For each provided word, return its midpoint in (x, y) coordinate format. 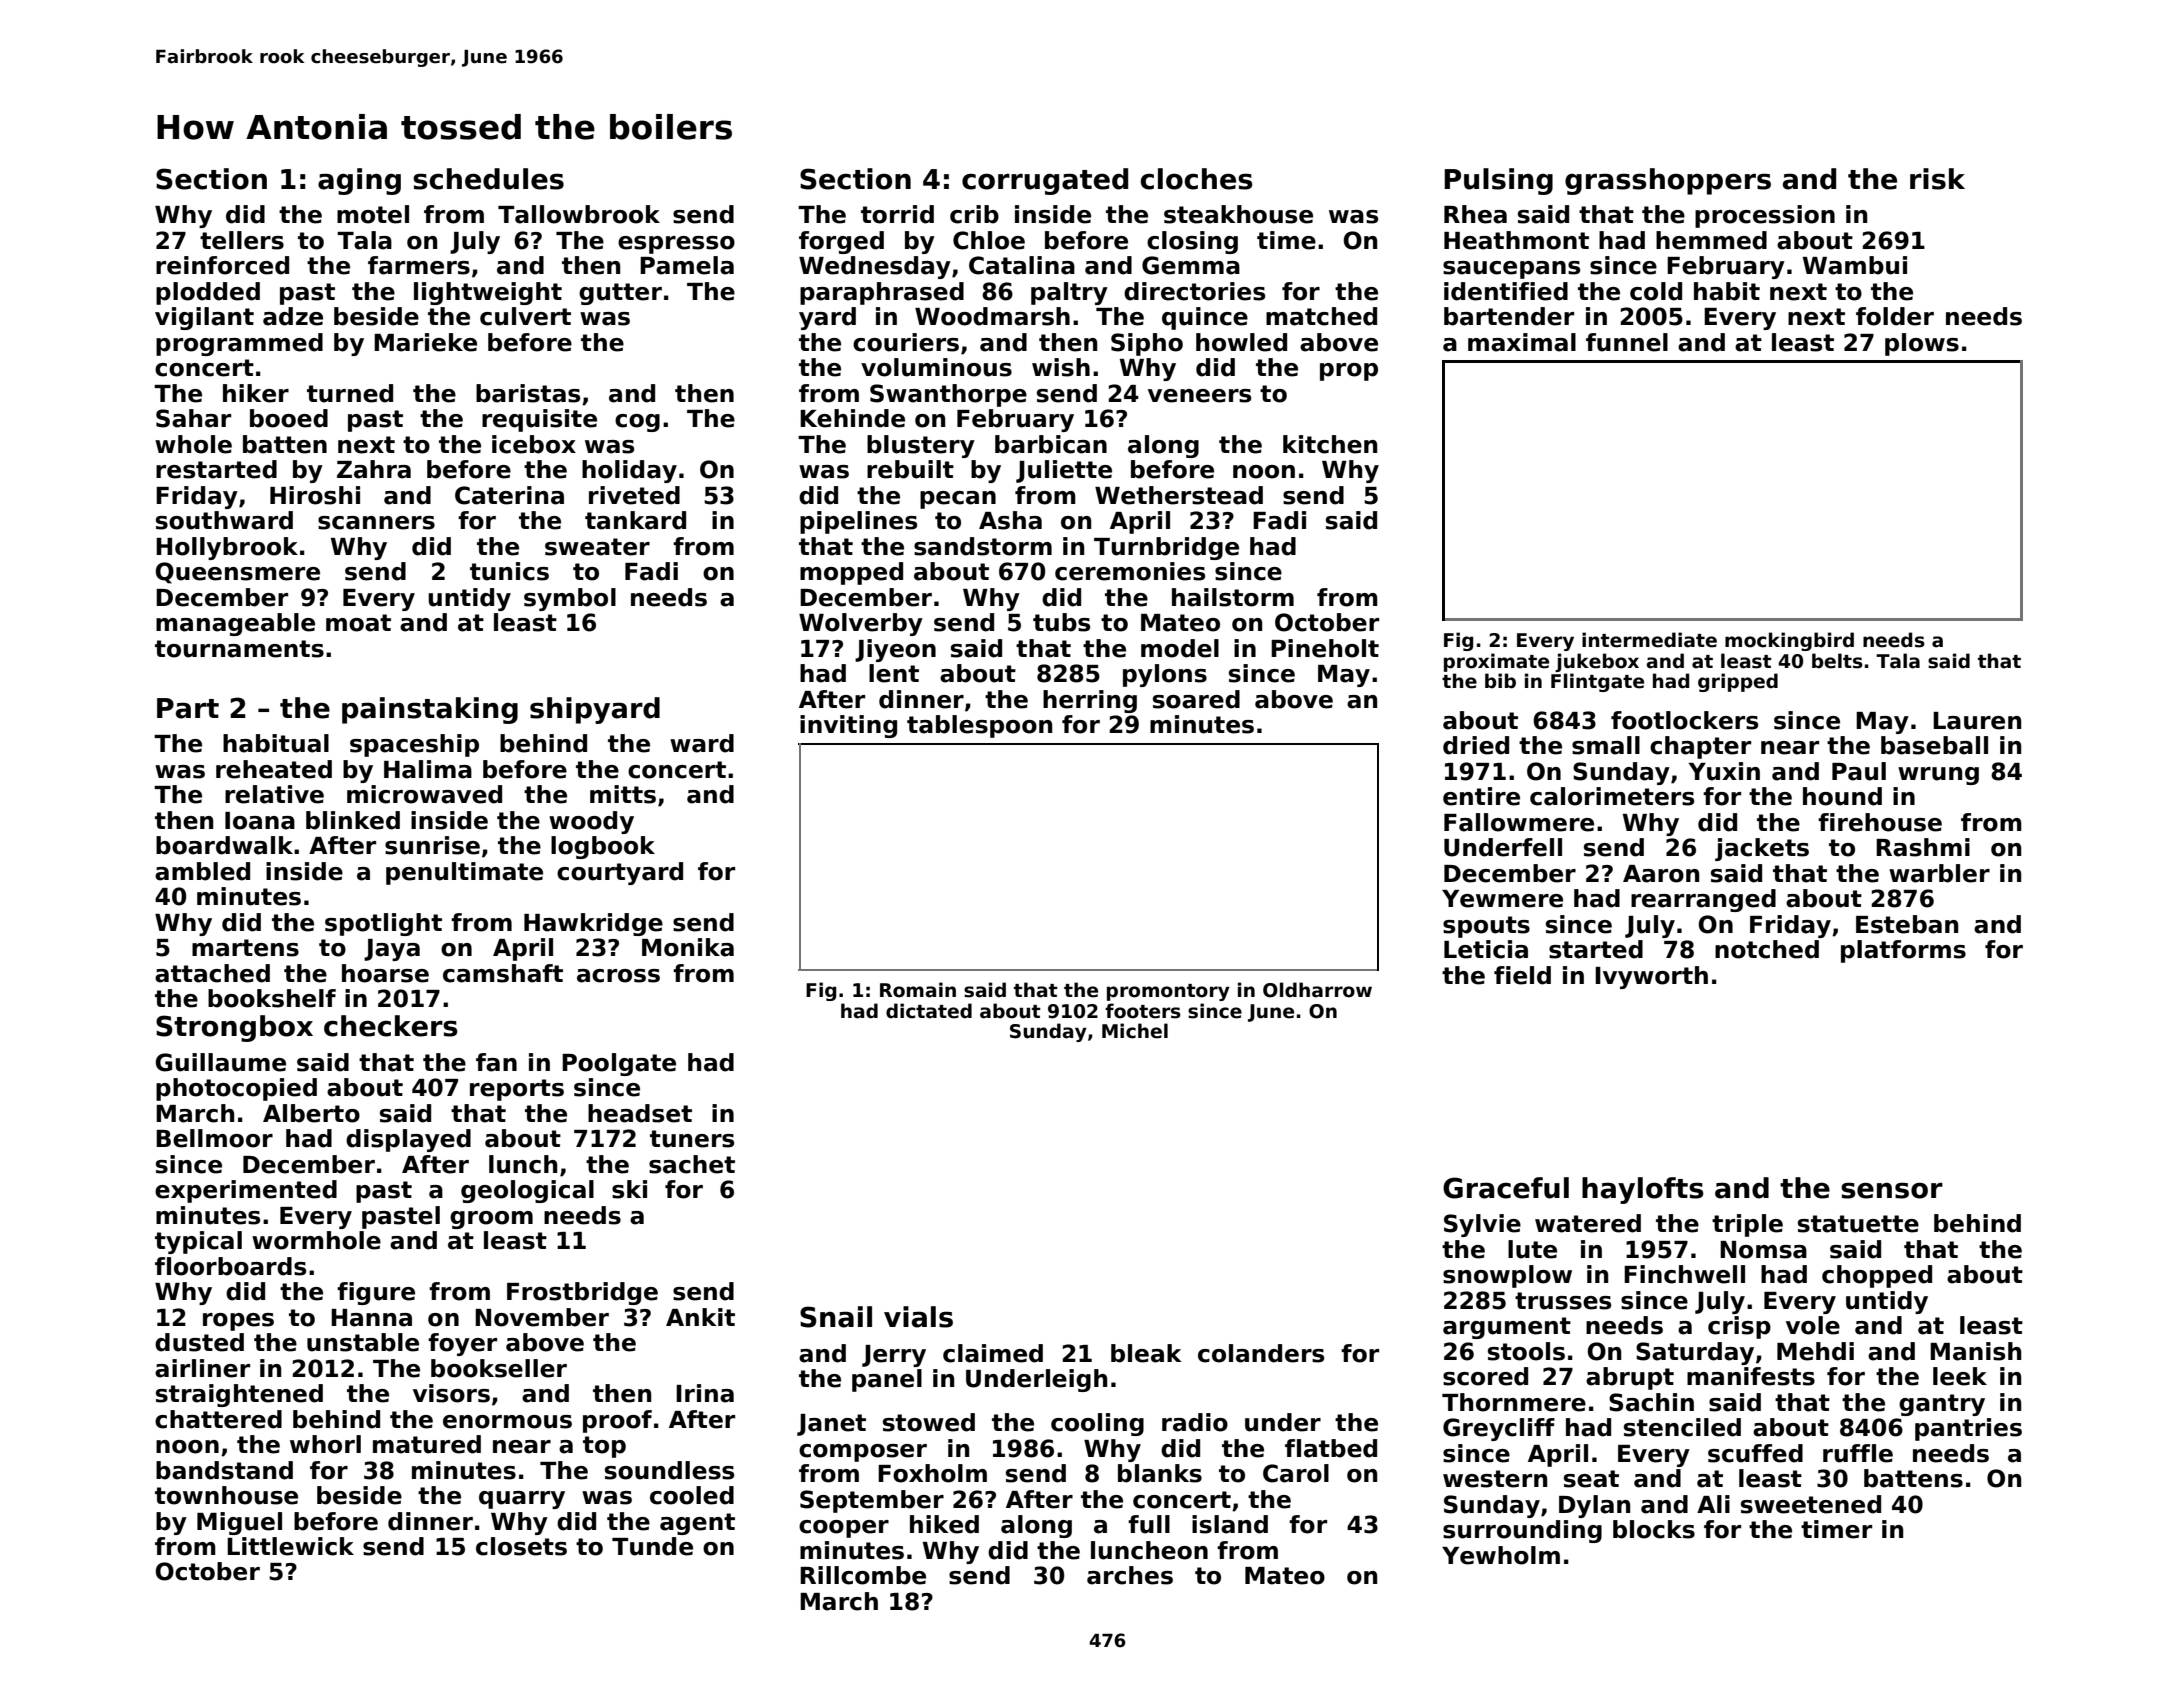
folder (1895, 316)
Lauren (1977, 721)
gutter (620, 294)
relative (274, 794)
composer (863, 1453)
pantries (1968, 1429)
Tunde (652, 1546)
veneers (1199, 396)
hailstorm (1233, 597)
